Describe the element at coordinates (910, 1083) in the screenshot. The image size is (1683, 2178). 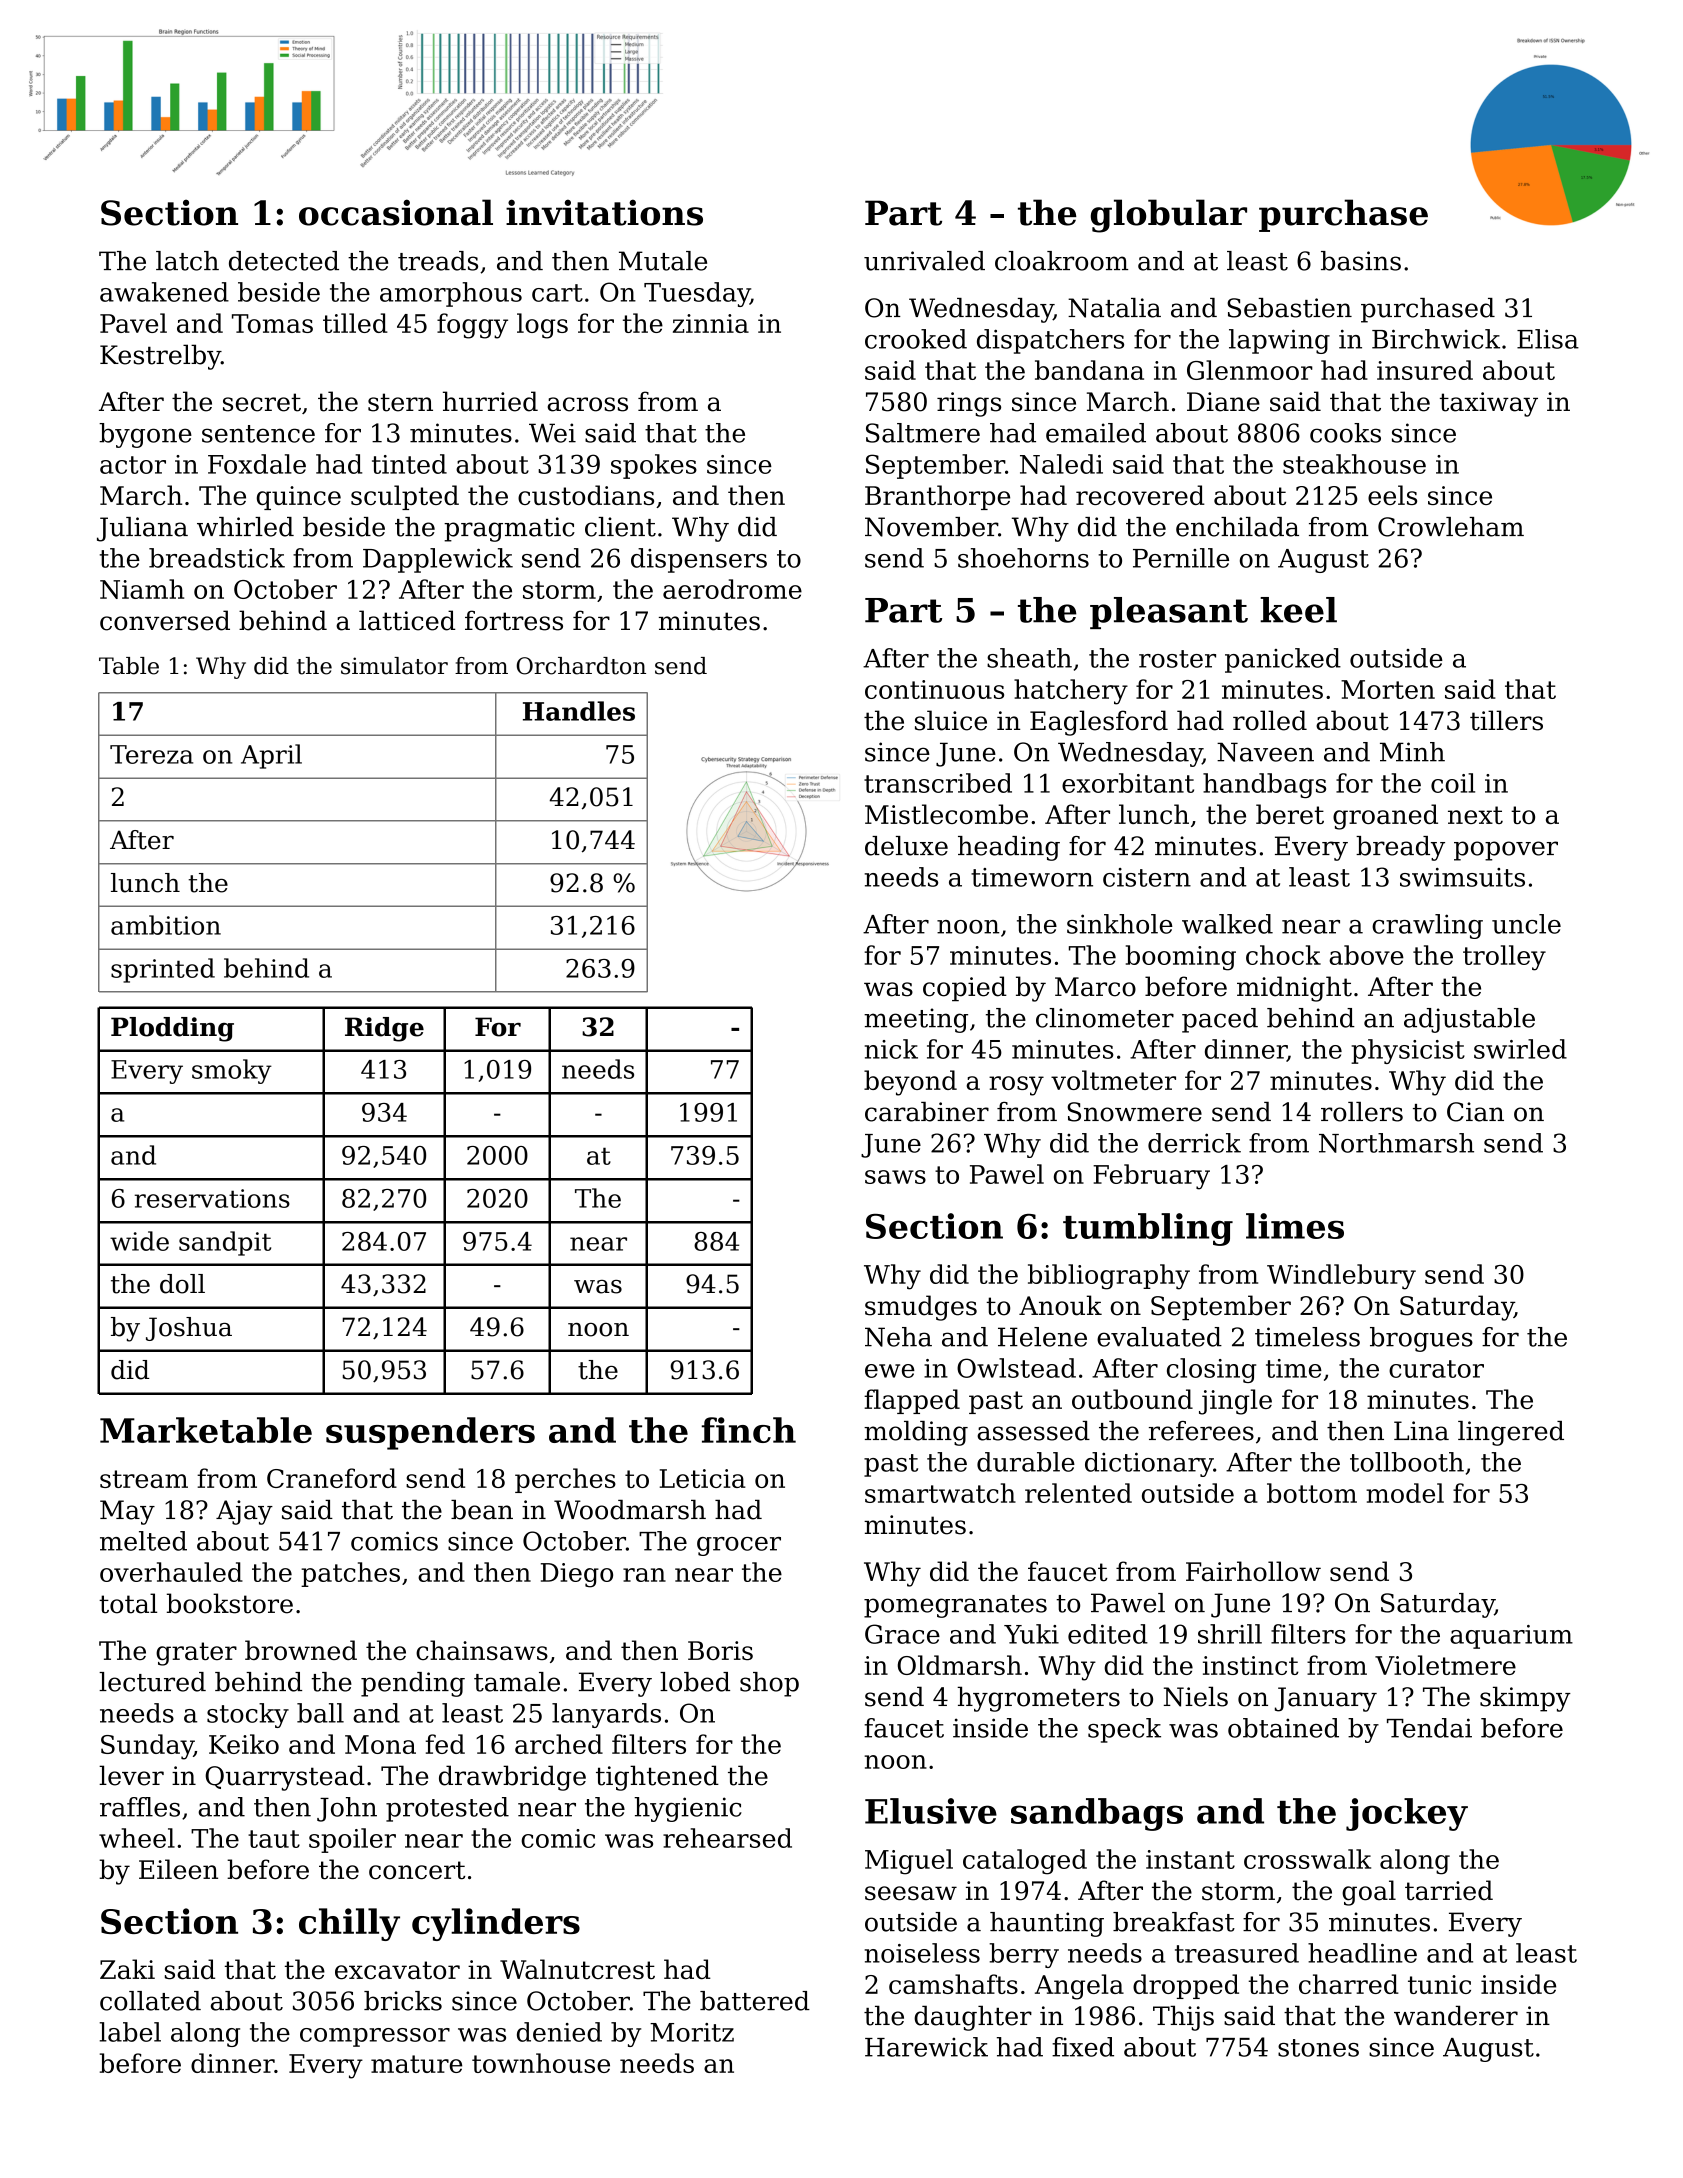
I see `beyond` at that location.
